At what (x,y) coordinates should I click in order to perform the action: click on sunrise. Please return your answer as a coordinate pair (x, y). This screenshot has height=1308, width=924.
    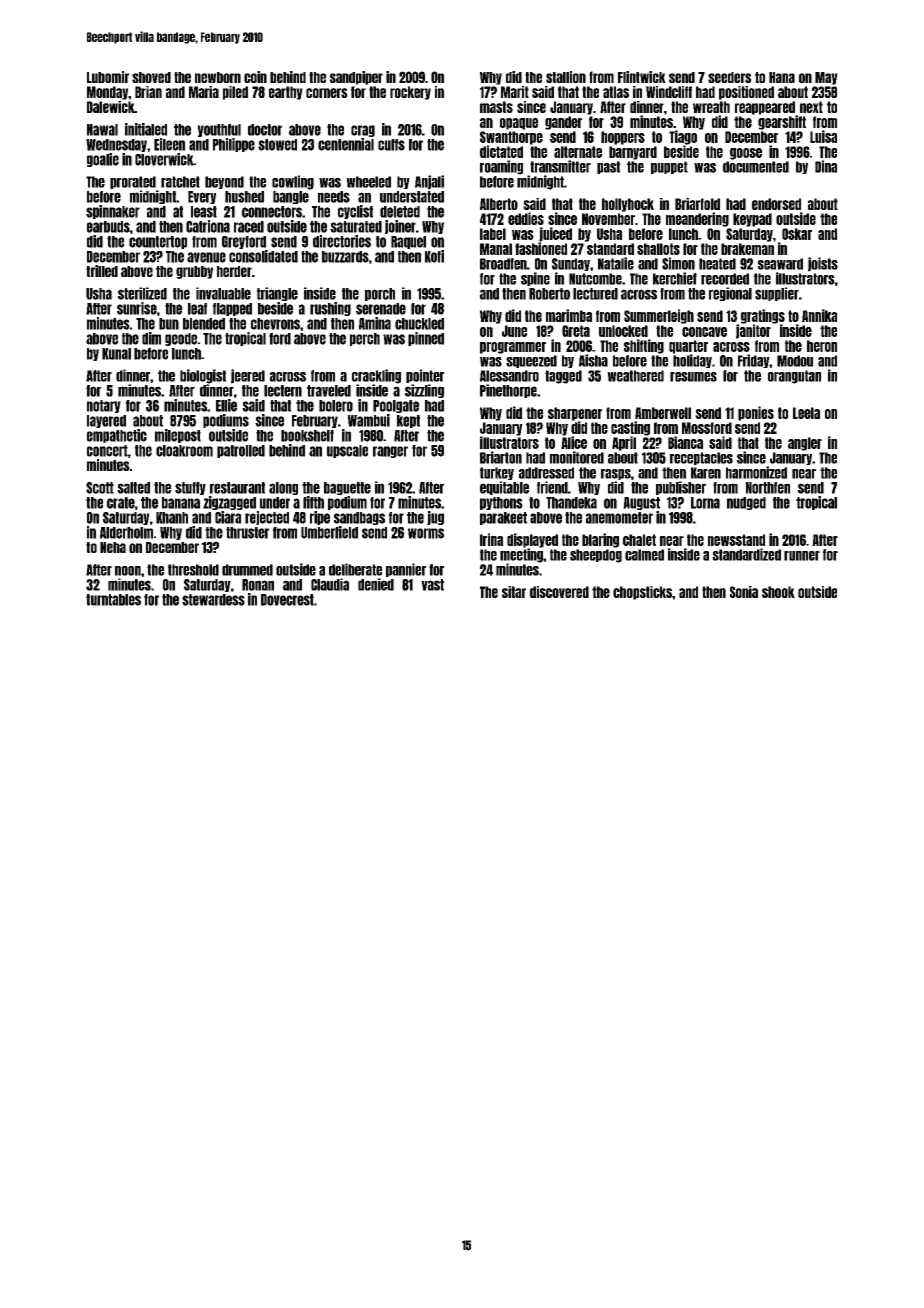
    Looking at the image, I should click on (137, 308).
